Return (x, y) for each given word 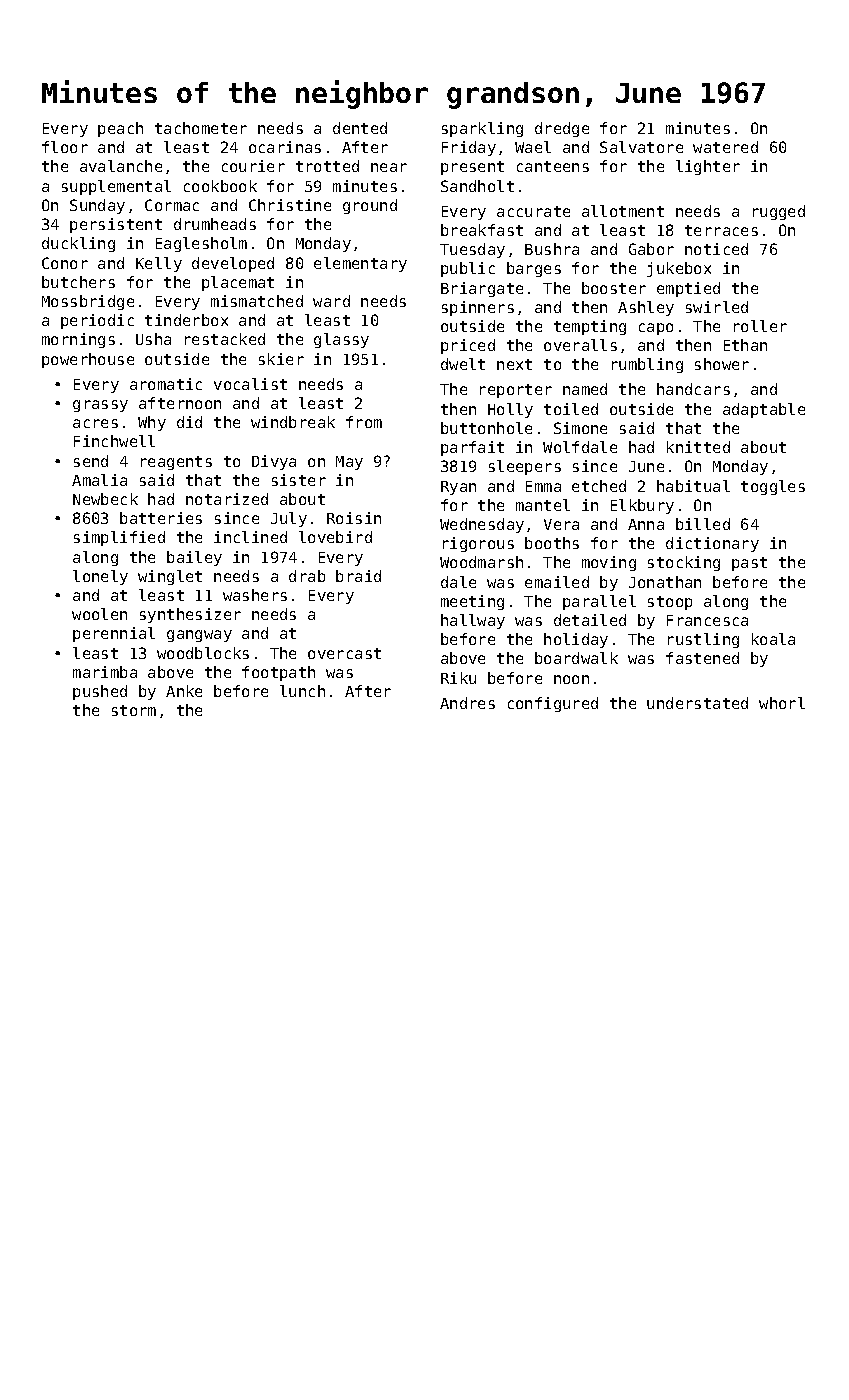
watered (725, 147)
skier (281, 359)
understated (697, 703)
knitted (698, 447)
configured (553, 704)
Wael (533, 147)
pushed (100, 692)
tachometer (201, 128)
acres (95, 423)
